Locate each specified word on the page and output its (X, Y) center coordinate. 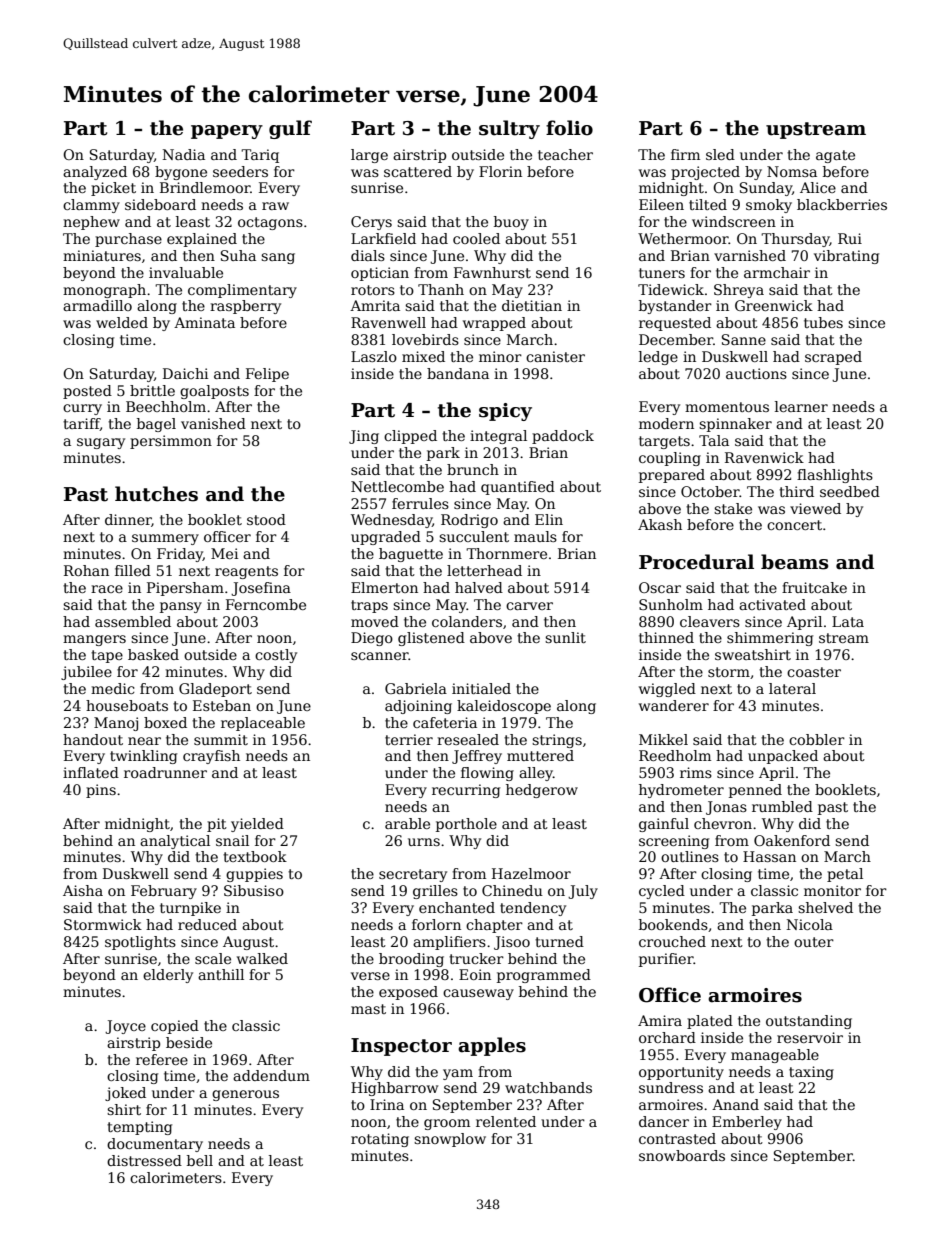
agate (835, 156)
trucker (476, 958)
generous (245, 1095)
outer (814, 942)
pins (101, 791)
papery (227, 132)
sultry (509, 129)
